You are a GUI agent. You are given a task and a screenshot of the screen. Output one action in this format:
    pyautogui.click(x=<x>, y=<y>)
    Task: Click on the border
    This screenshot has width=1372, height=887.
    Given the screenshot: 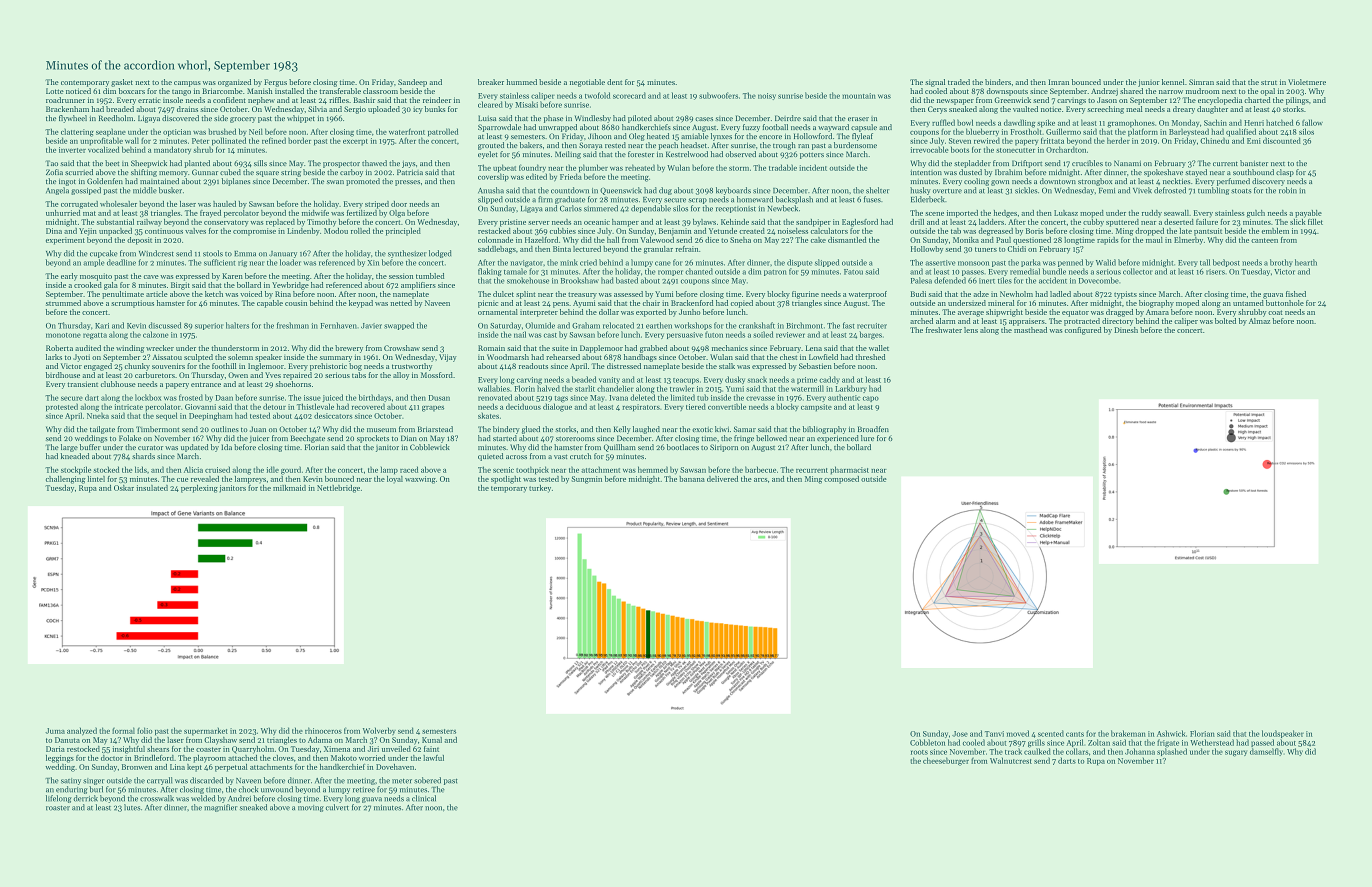 What is the action you would take?
    pyautogui.click(x=299, y=140)
